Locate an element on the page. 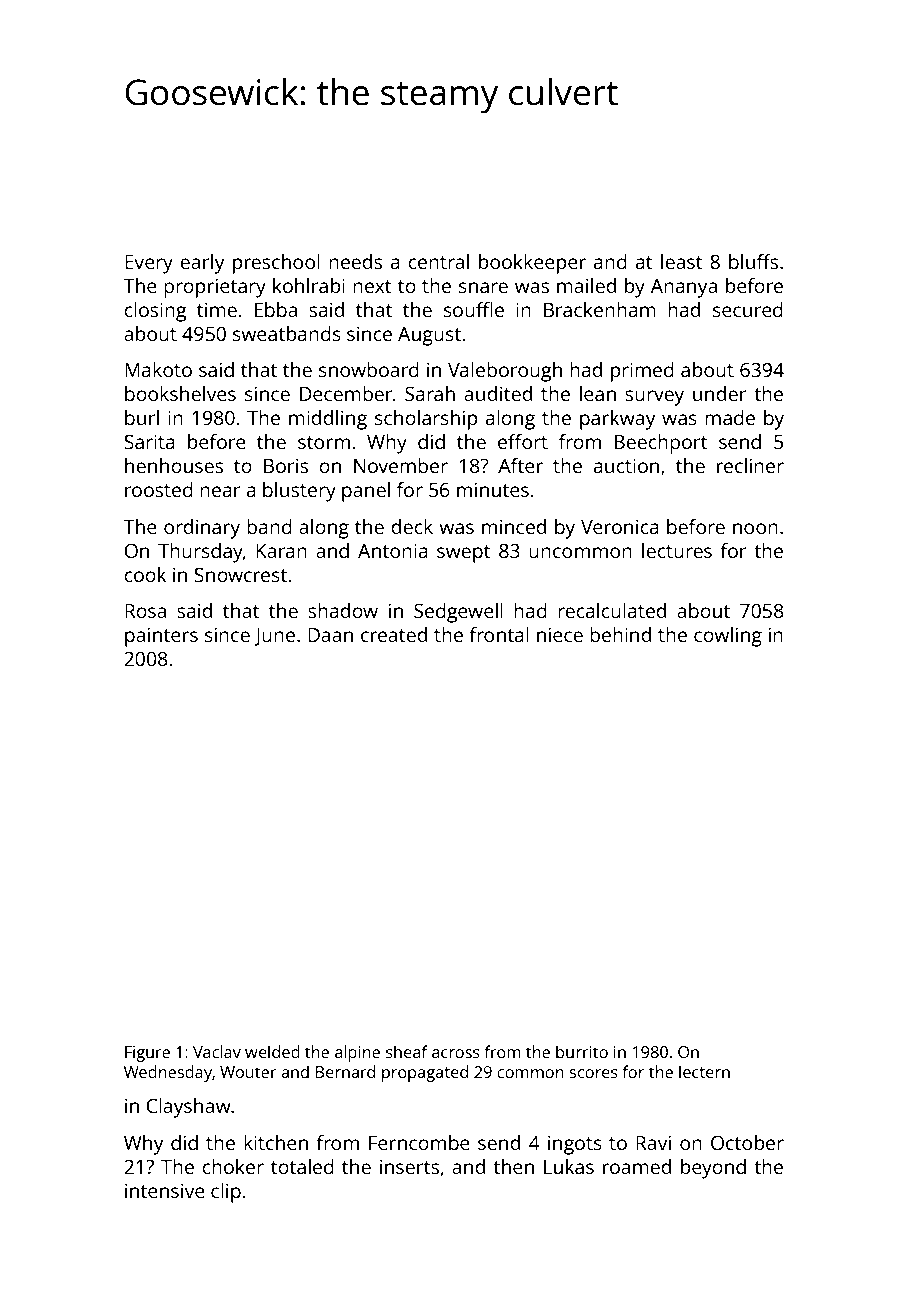 The width and height of the page is (908, 1316). painters is located at coordinates (161, 637).
